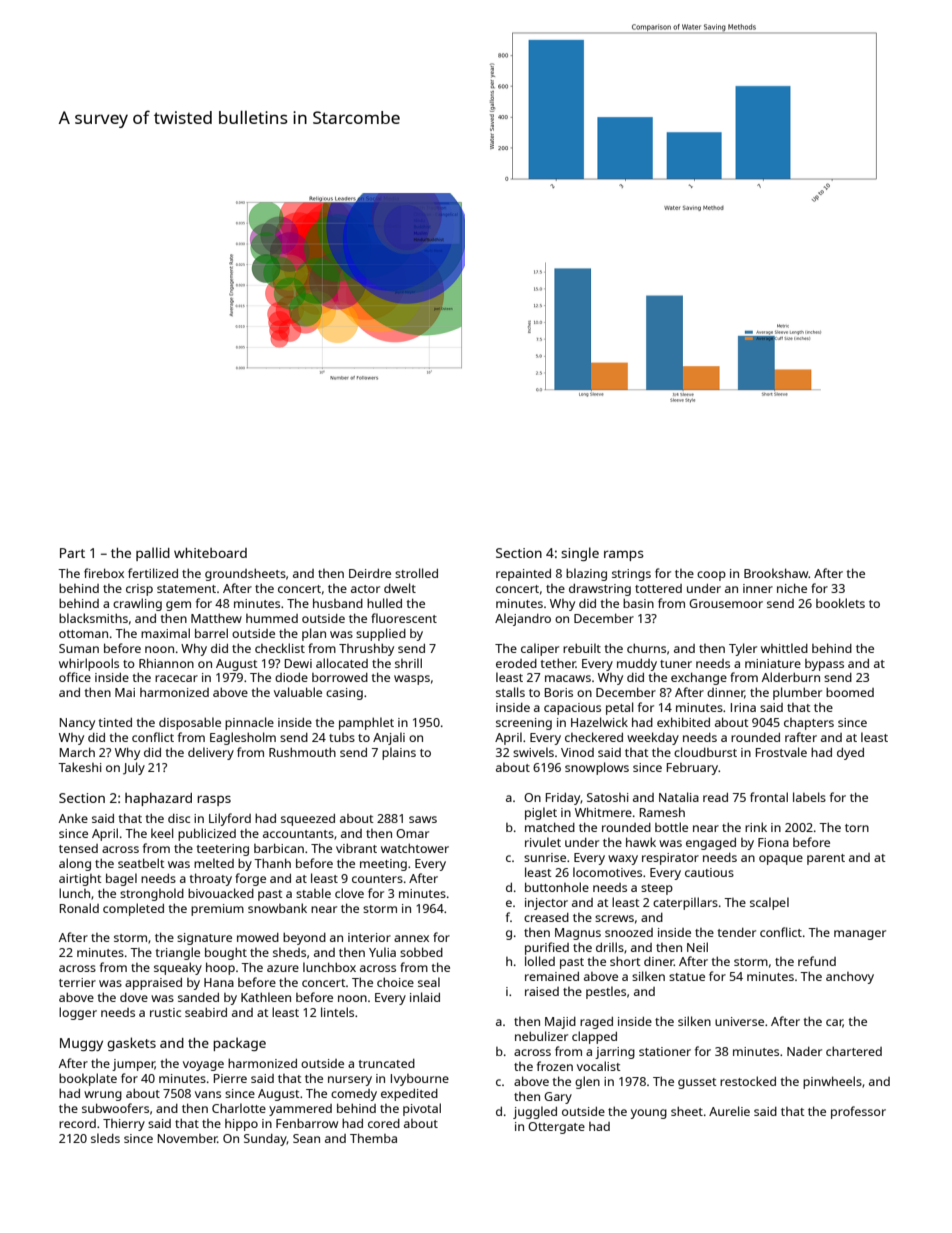  What do you see at coordinates (416, 573) in the image?
I see `strolled` at bounding box center [416, 573].
